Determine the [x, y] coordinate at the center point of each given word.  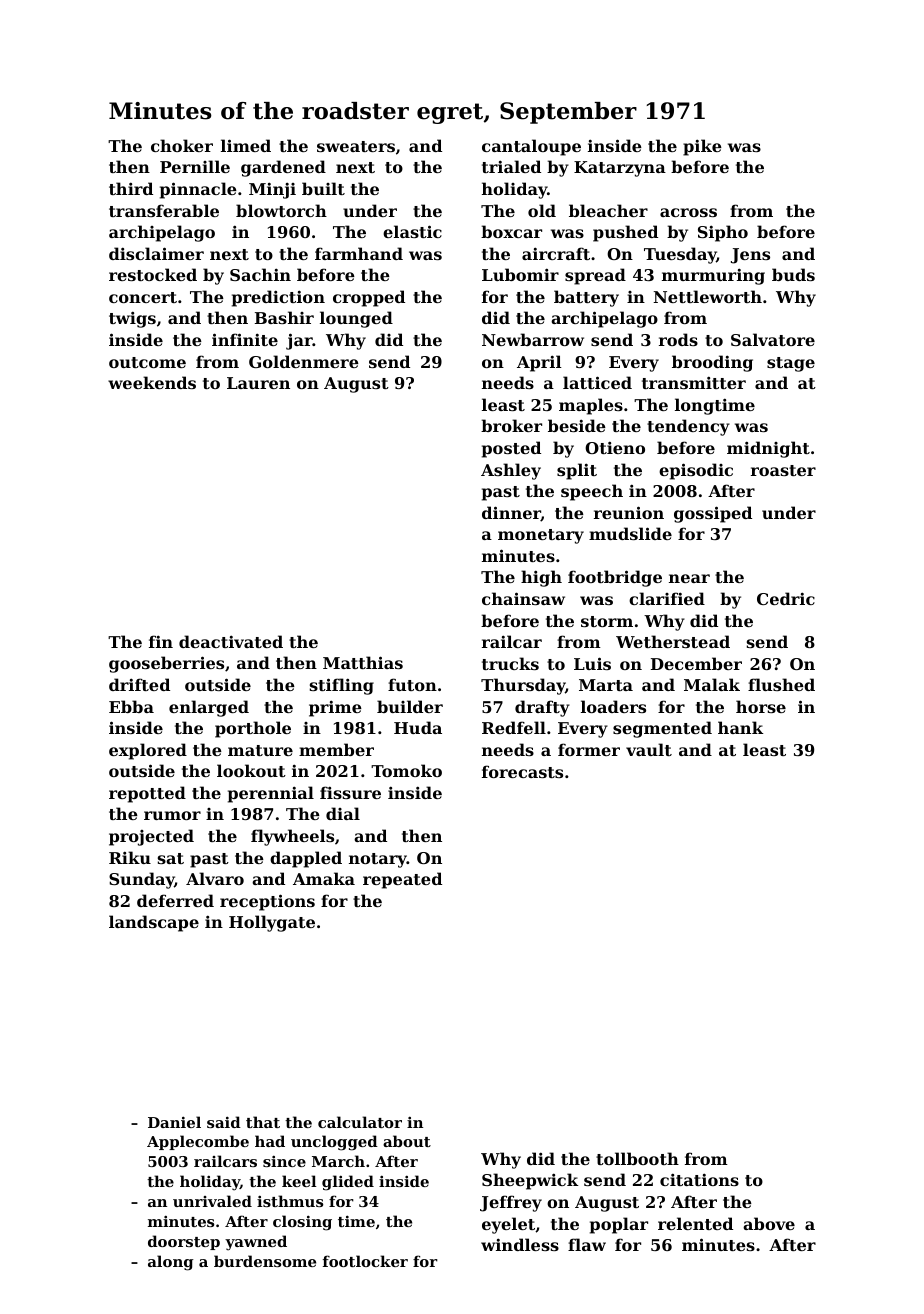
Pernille [195, 166]
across [688, 212]
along [170, 1263]
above [769, 1223]
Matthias [363, 662]
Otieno [615, 447]
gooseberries [166, 664]
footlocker [365, 1261]
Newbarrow [533, 339]
